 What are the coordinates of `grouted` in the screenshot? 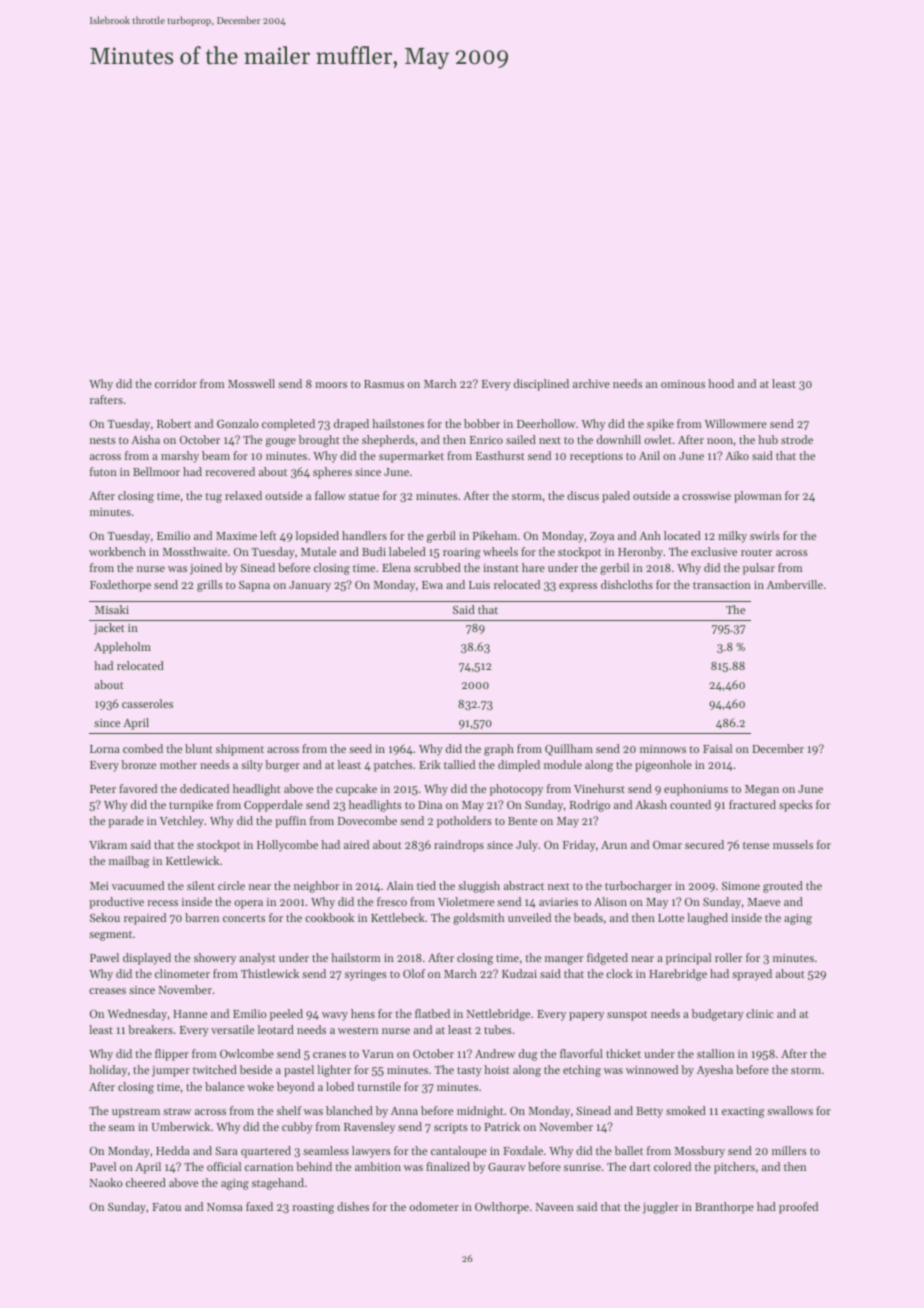 It's located at (783, 887).
